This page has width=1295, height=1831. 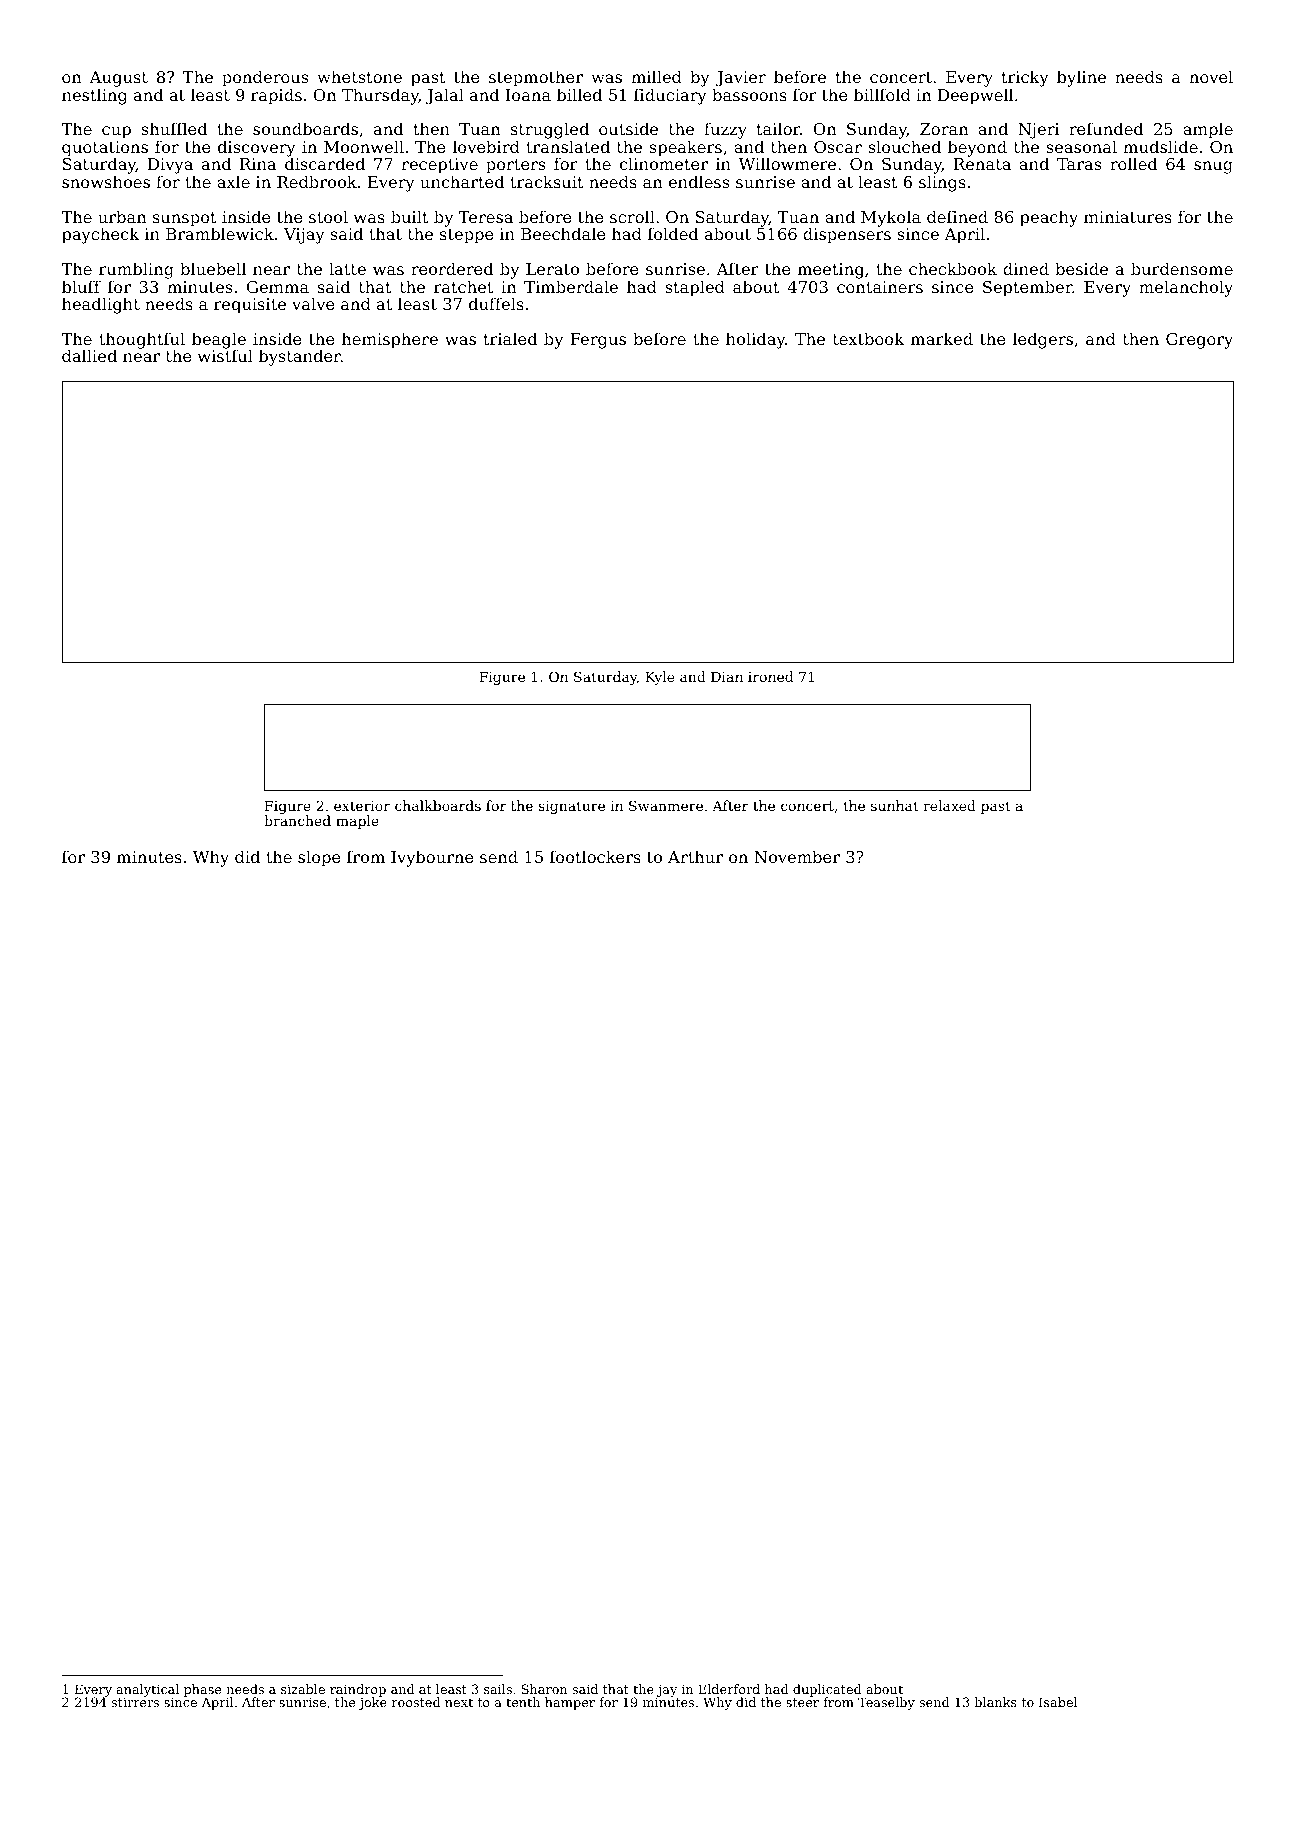 I want to click on footlockers, so click(x=595, y=856).
